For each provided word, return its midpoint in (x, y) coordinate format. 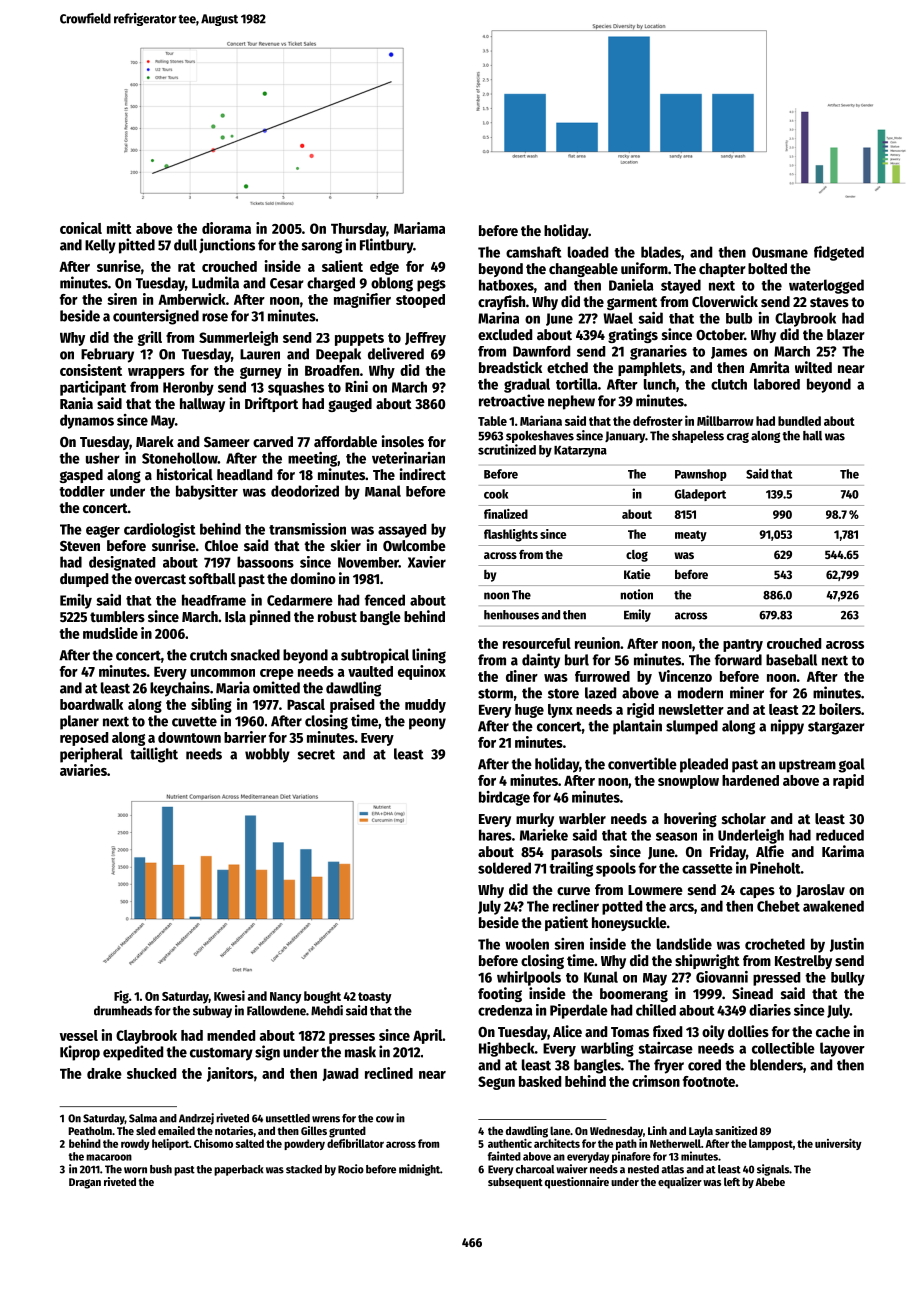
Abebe (770, 1181)
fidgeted (839, 253)
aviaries (83, 770)
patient (566, 923)
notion (637, 594)
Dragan (85, 1183)
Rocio (351, 1169)
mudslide (110, 633)
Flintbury (386, 246)
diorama (226, 228)
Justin (847, 945)
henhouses (511, 615)
